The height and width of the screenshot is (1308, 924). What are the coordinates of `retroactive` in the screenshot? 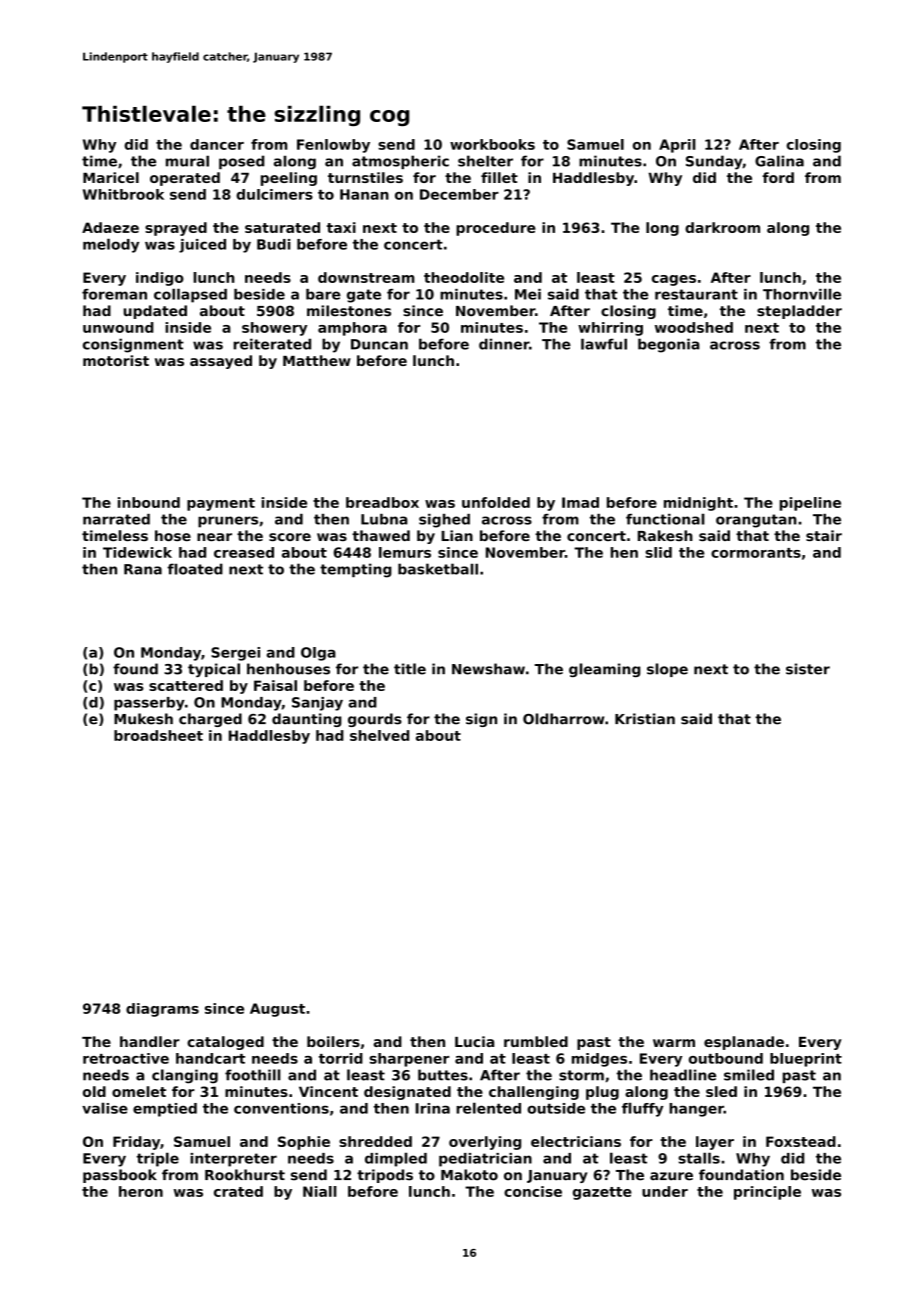 It's located at (126, 1058).
